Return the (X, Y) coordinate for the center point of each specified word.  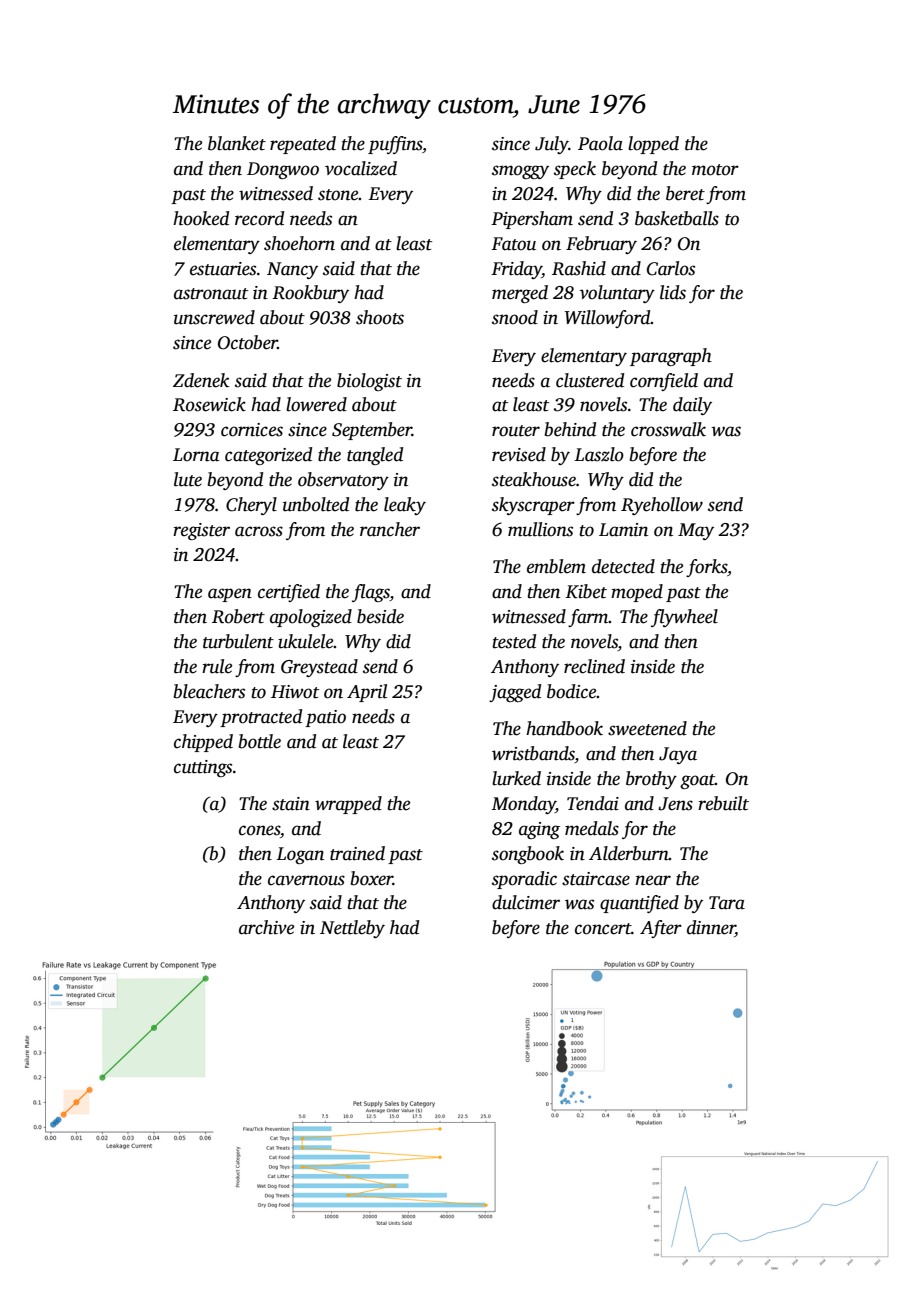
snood (515, 317)
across (259, 531)
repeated (303, 145)
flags (371, 593)
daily (692, 406)
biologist (369, 382)
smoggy (520, 172)
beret (685, 193)
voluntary (617, 294)
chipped (203, 743)
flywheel (684, 618)
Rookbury (310, 294)
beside (380, 616)
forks (706, 568)
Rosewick (209, 404)
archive (266, 927)
